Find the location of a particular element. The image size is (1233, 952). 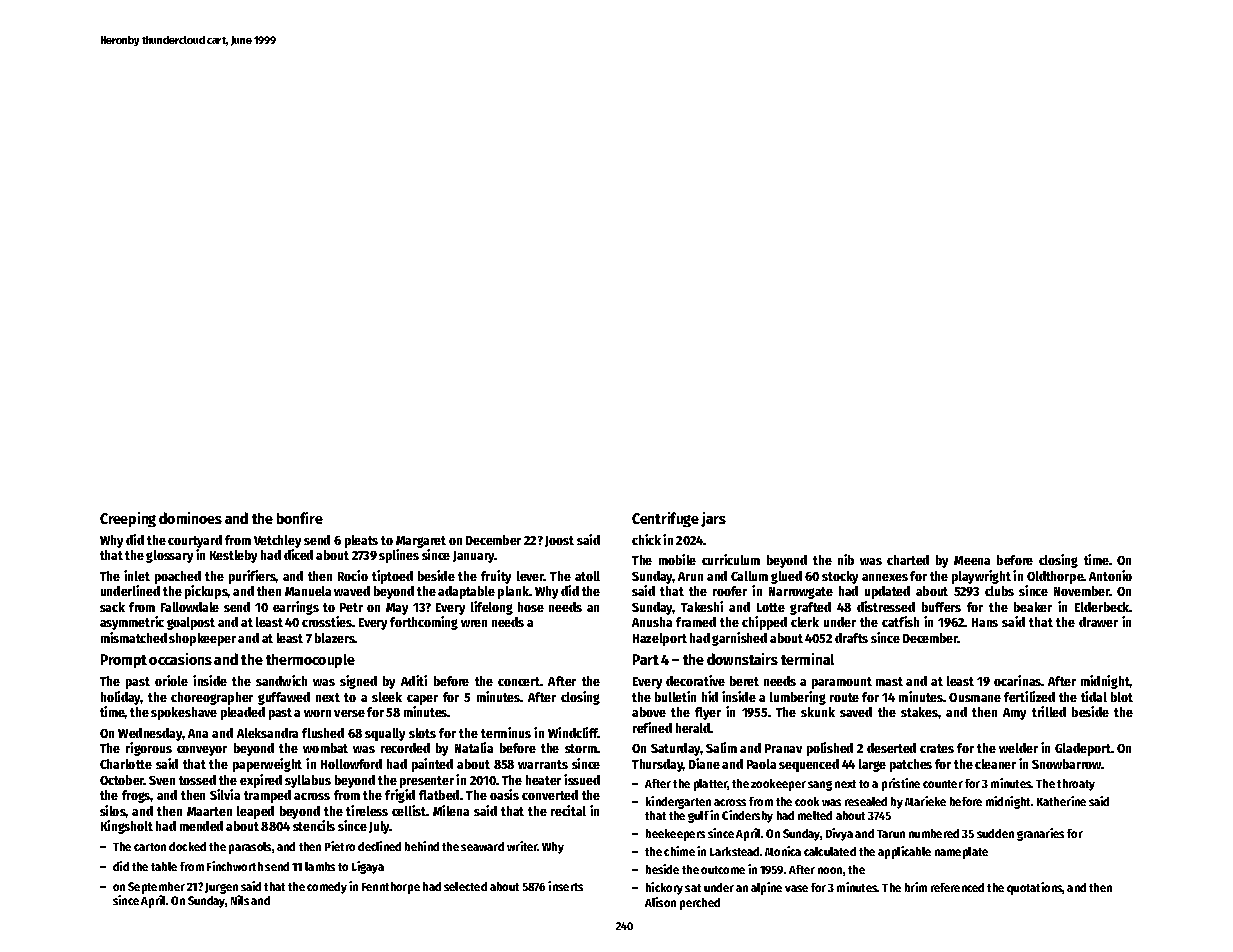

Joost is located at coordinates (559, 541).
